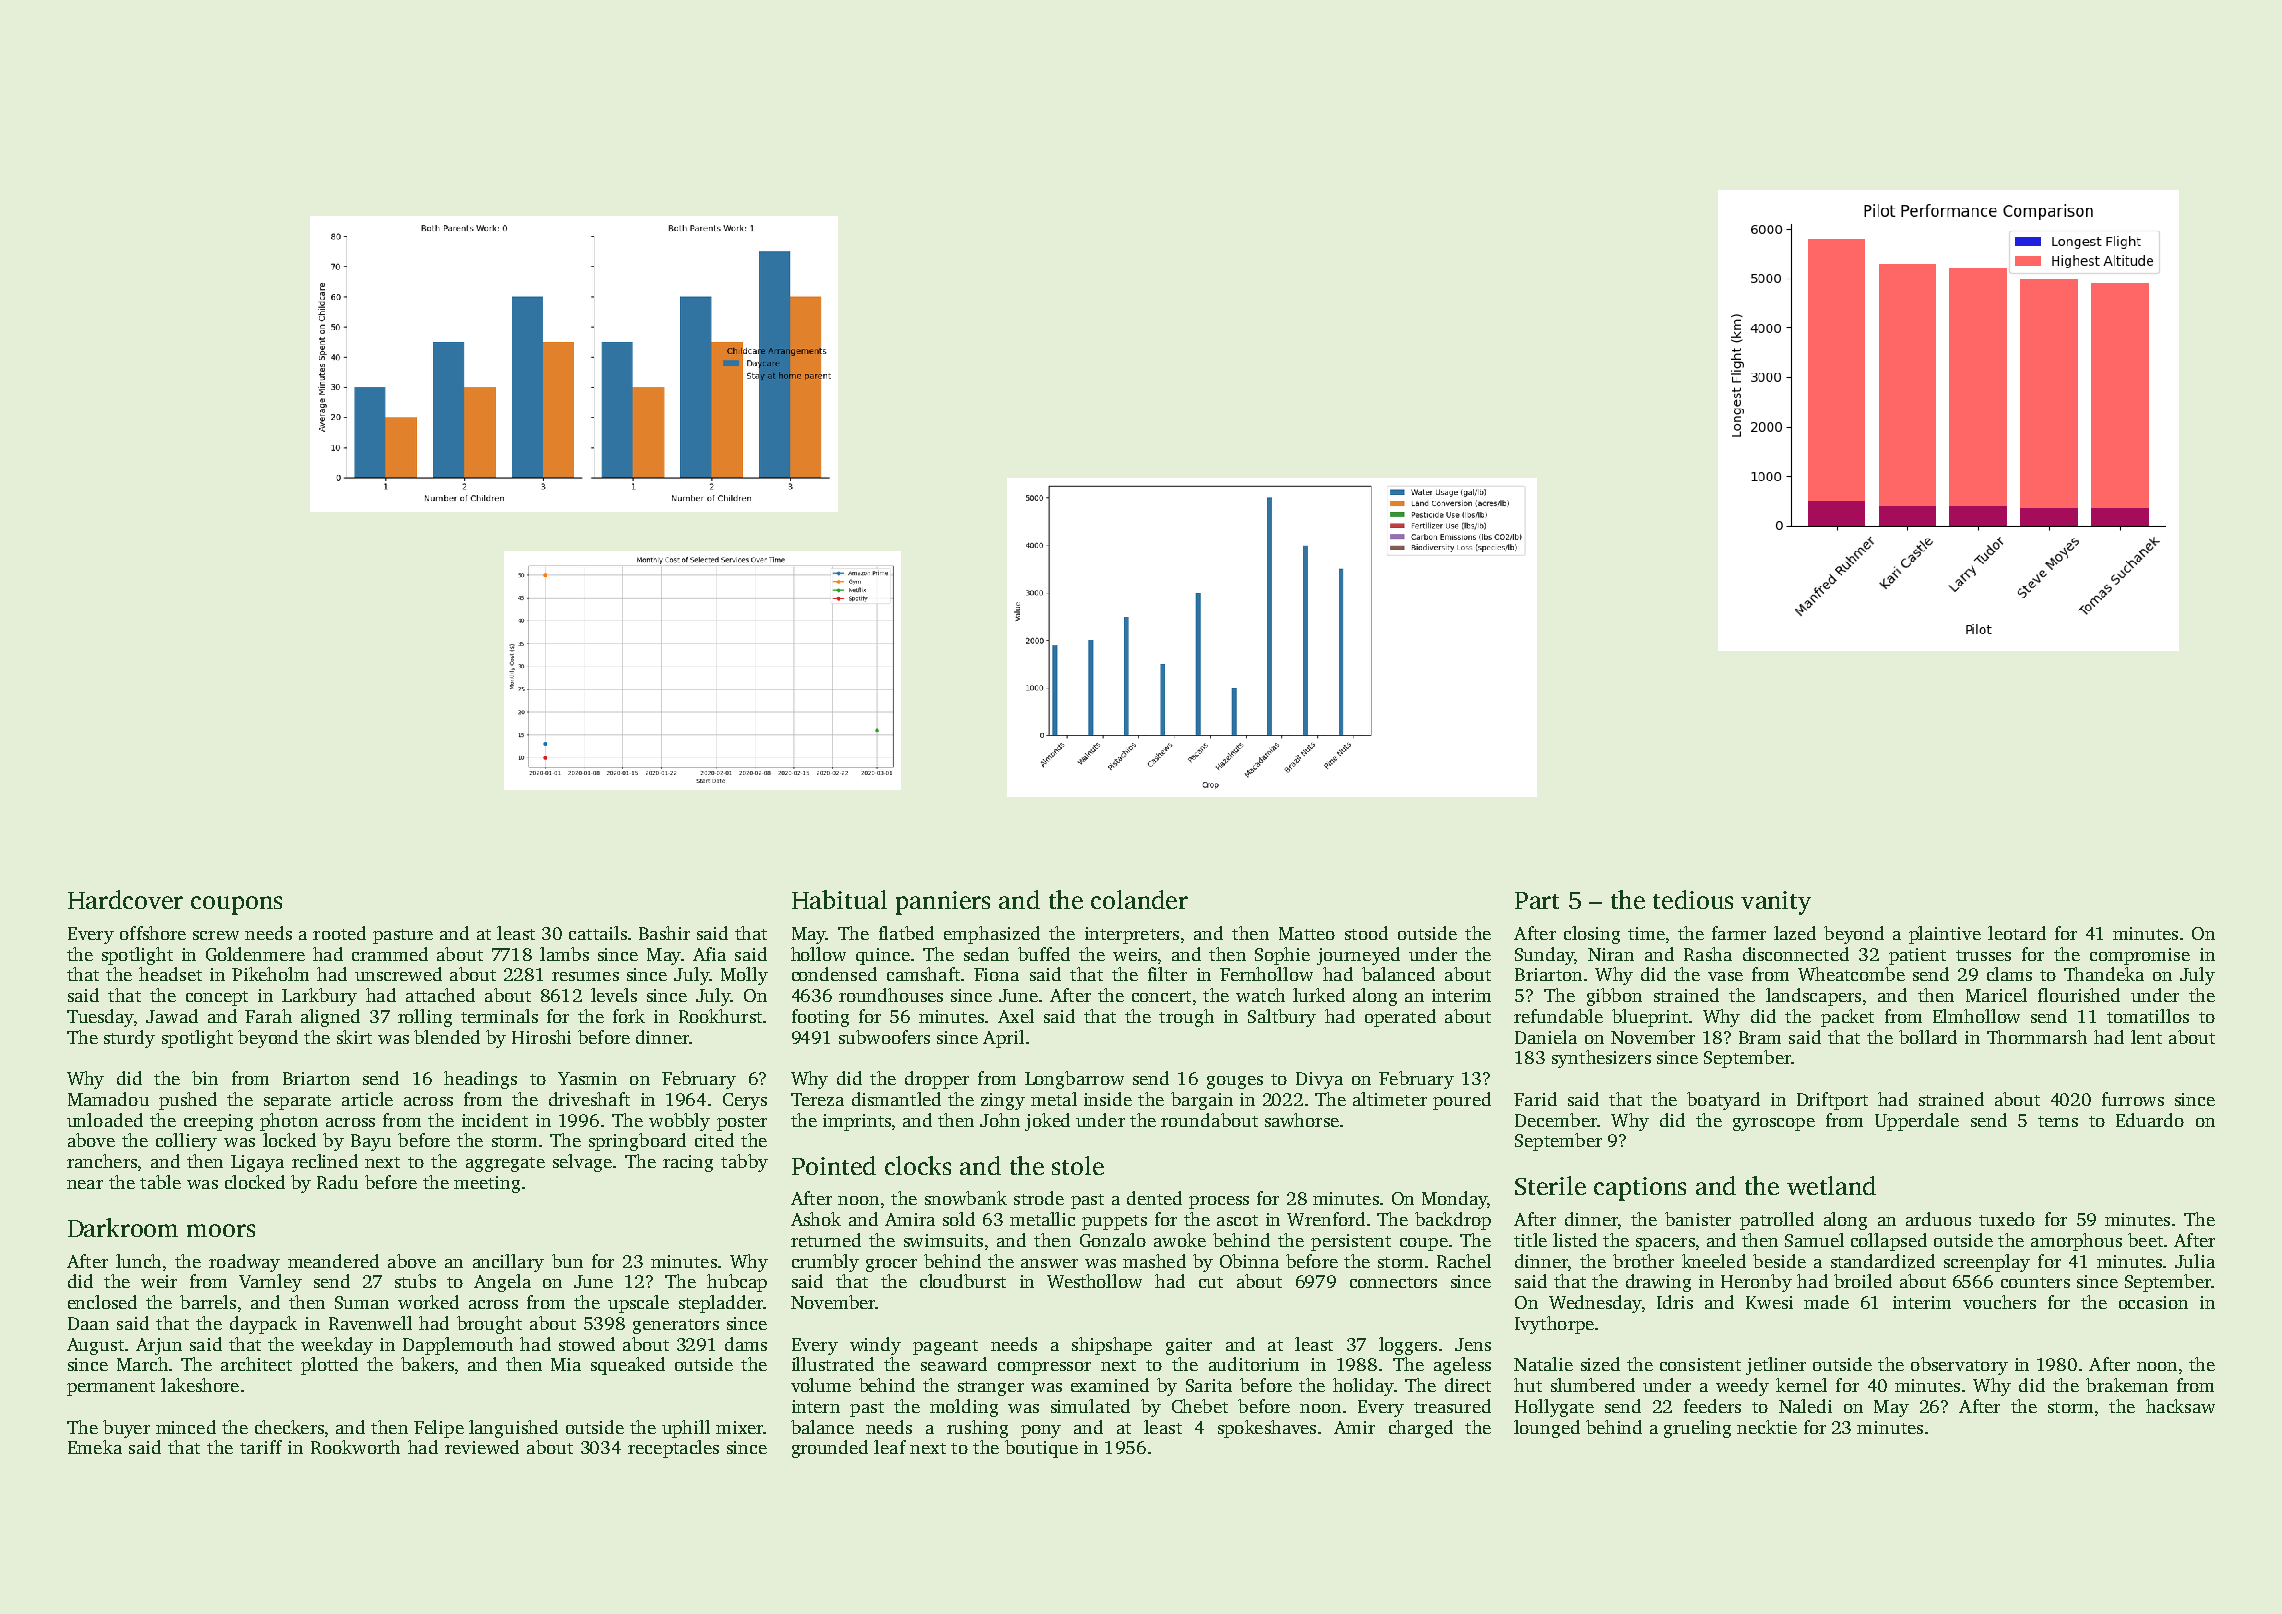 This image has height=1614, width=2282. What do you see at coordinates (1640, 1189) in the image?
I see `captions` at bounding box center [1640, 1189].
